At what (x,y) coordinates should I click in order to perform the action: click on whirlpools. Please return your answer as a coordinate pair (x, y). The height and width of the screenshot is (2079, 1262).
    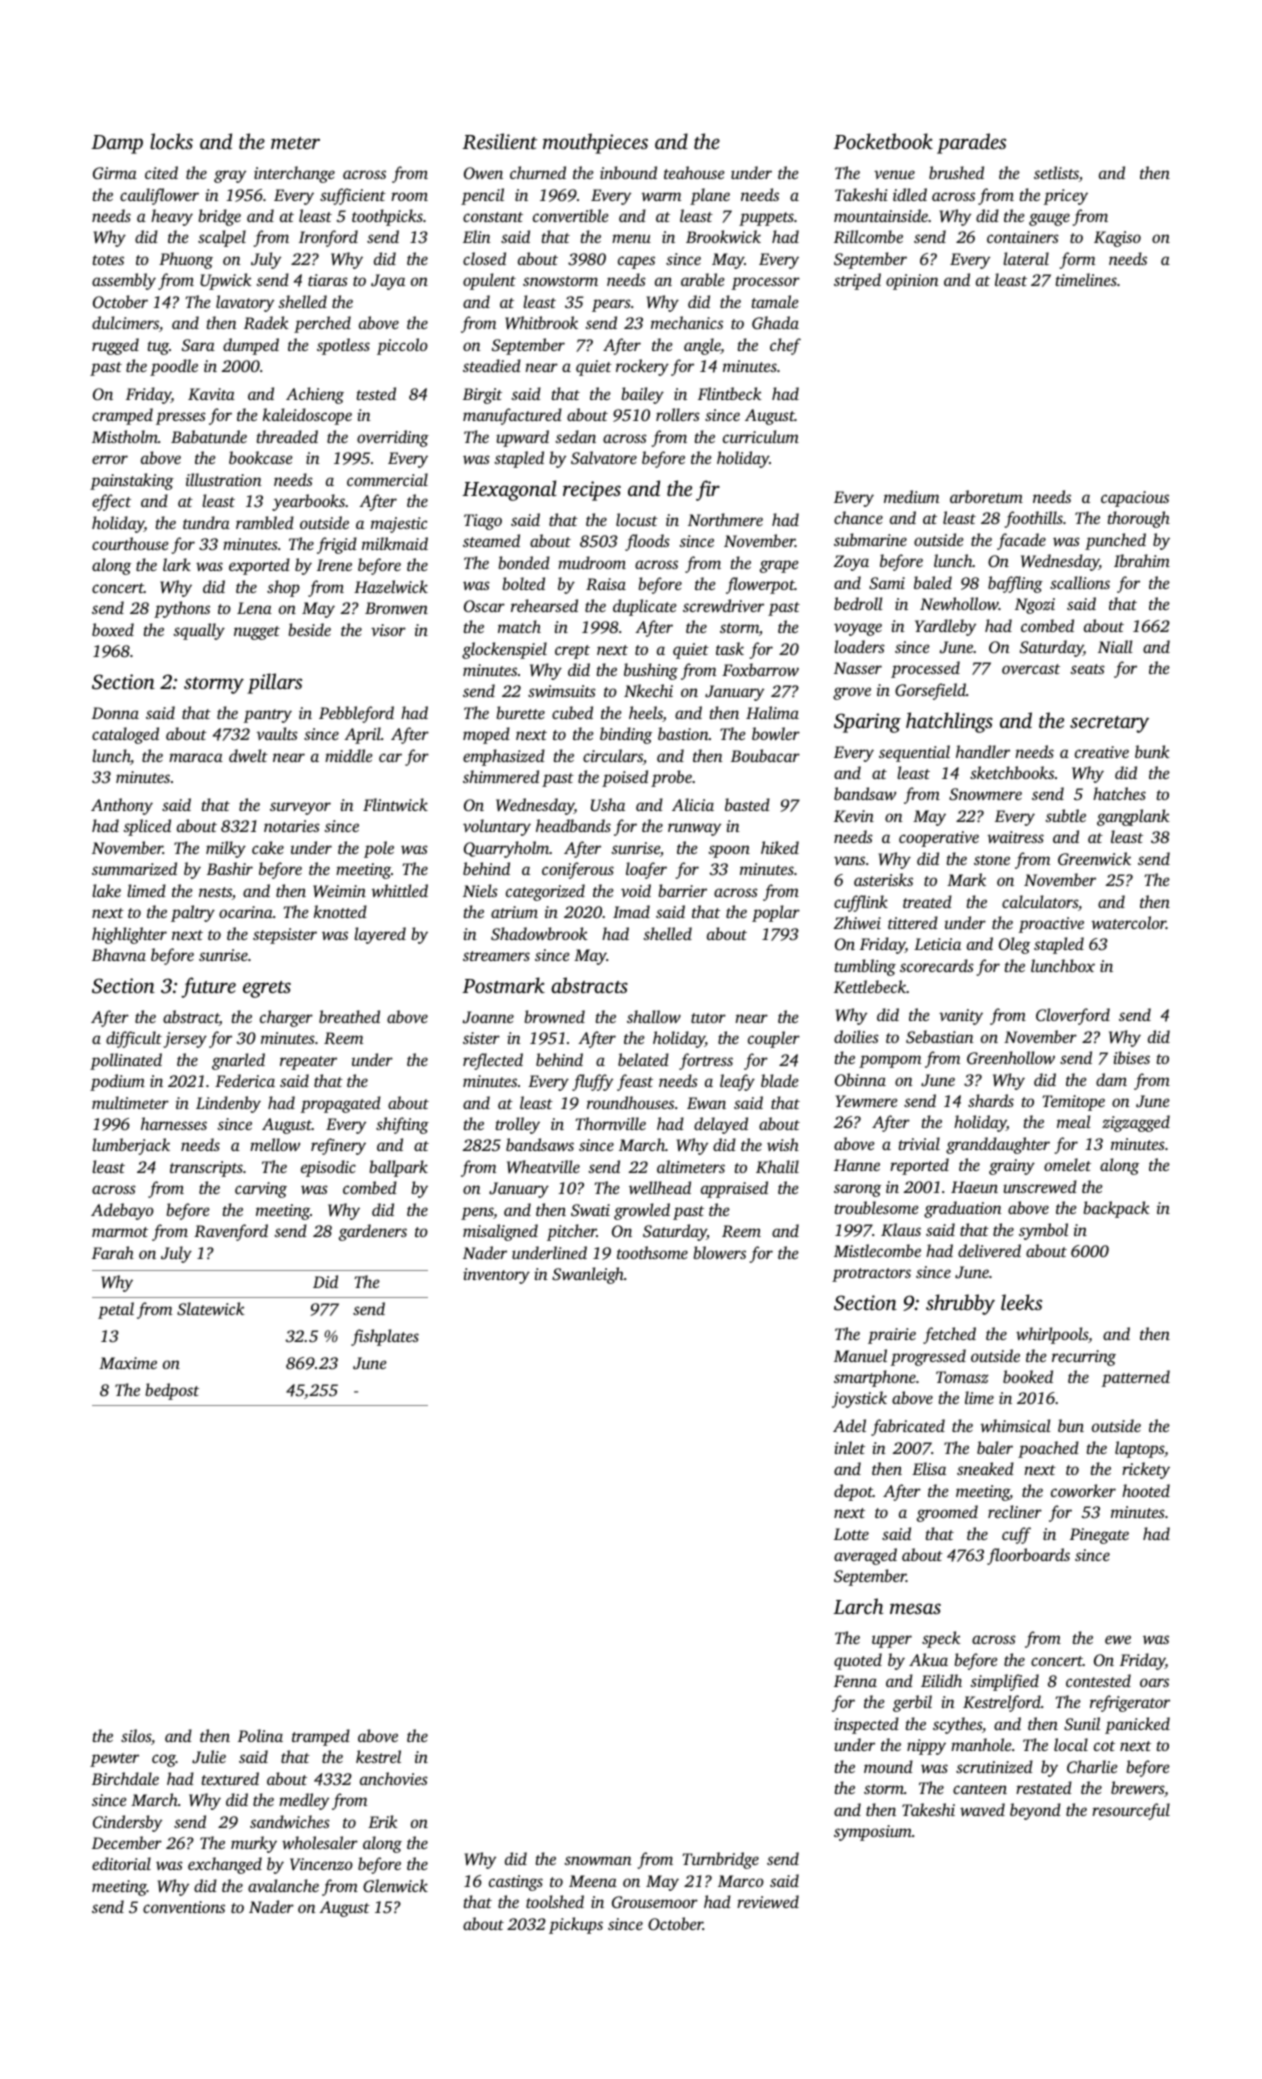
    Looking at the image, I should click on (1052, 1335).
